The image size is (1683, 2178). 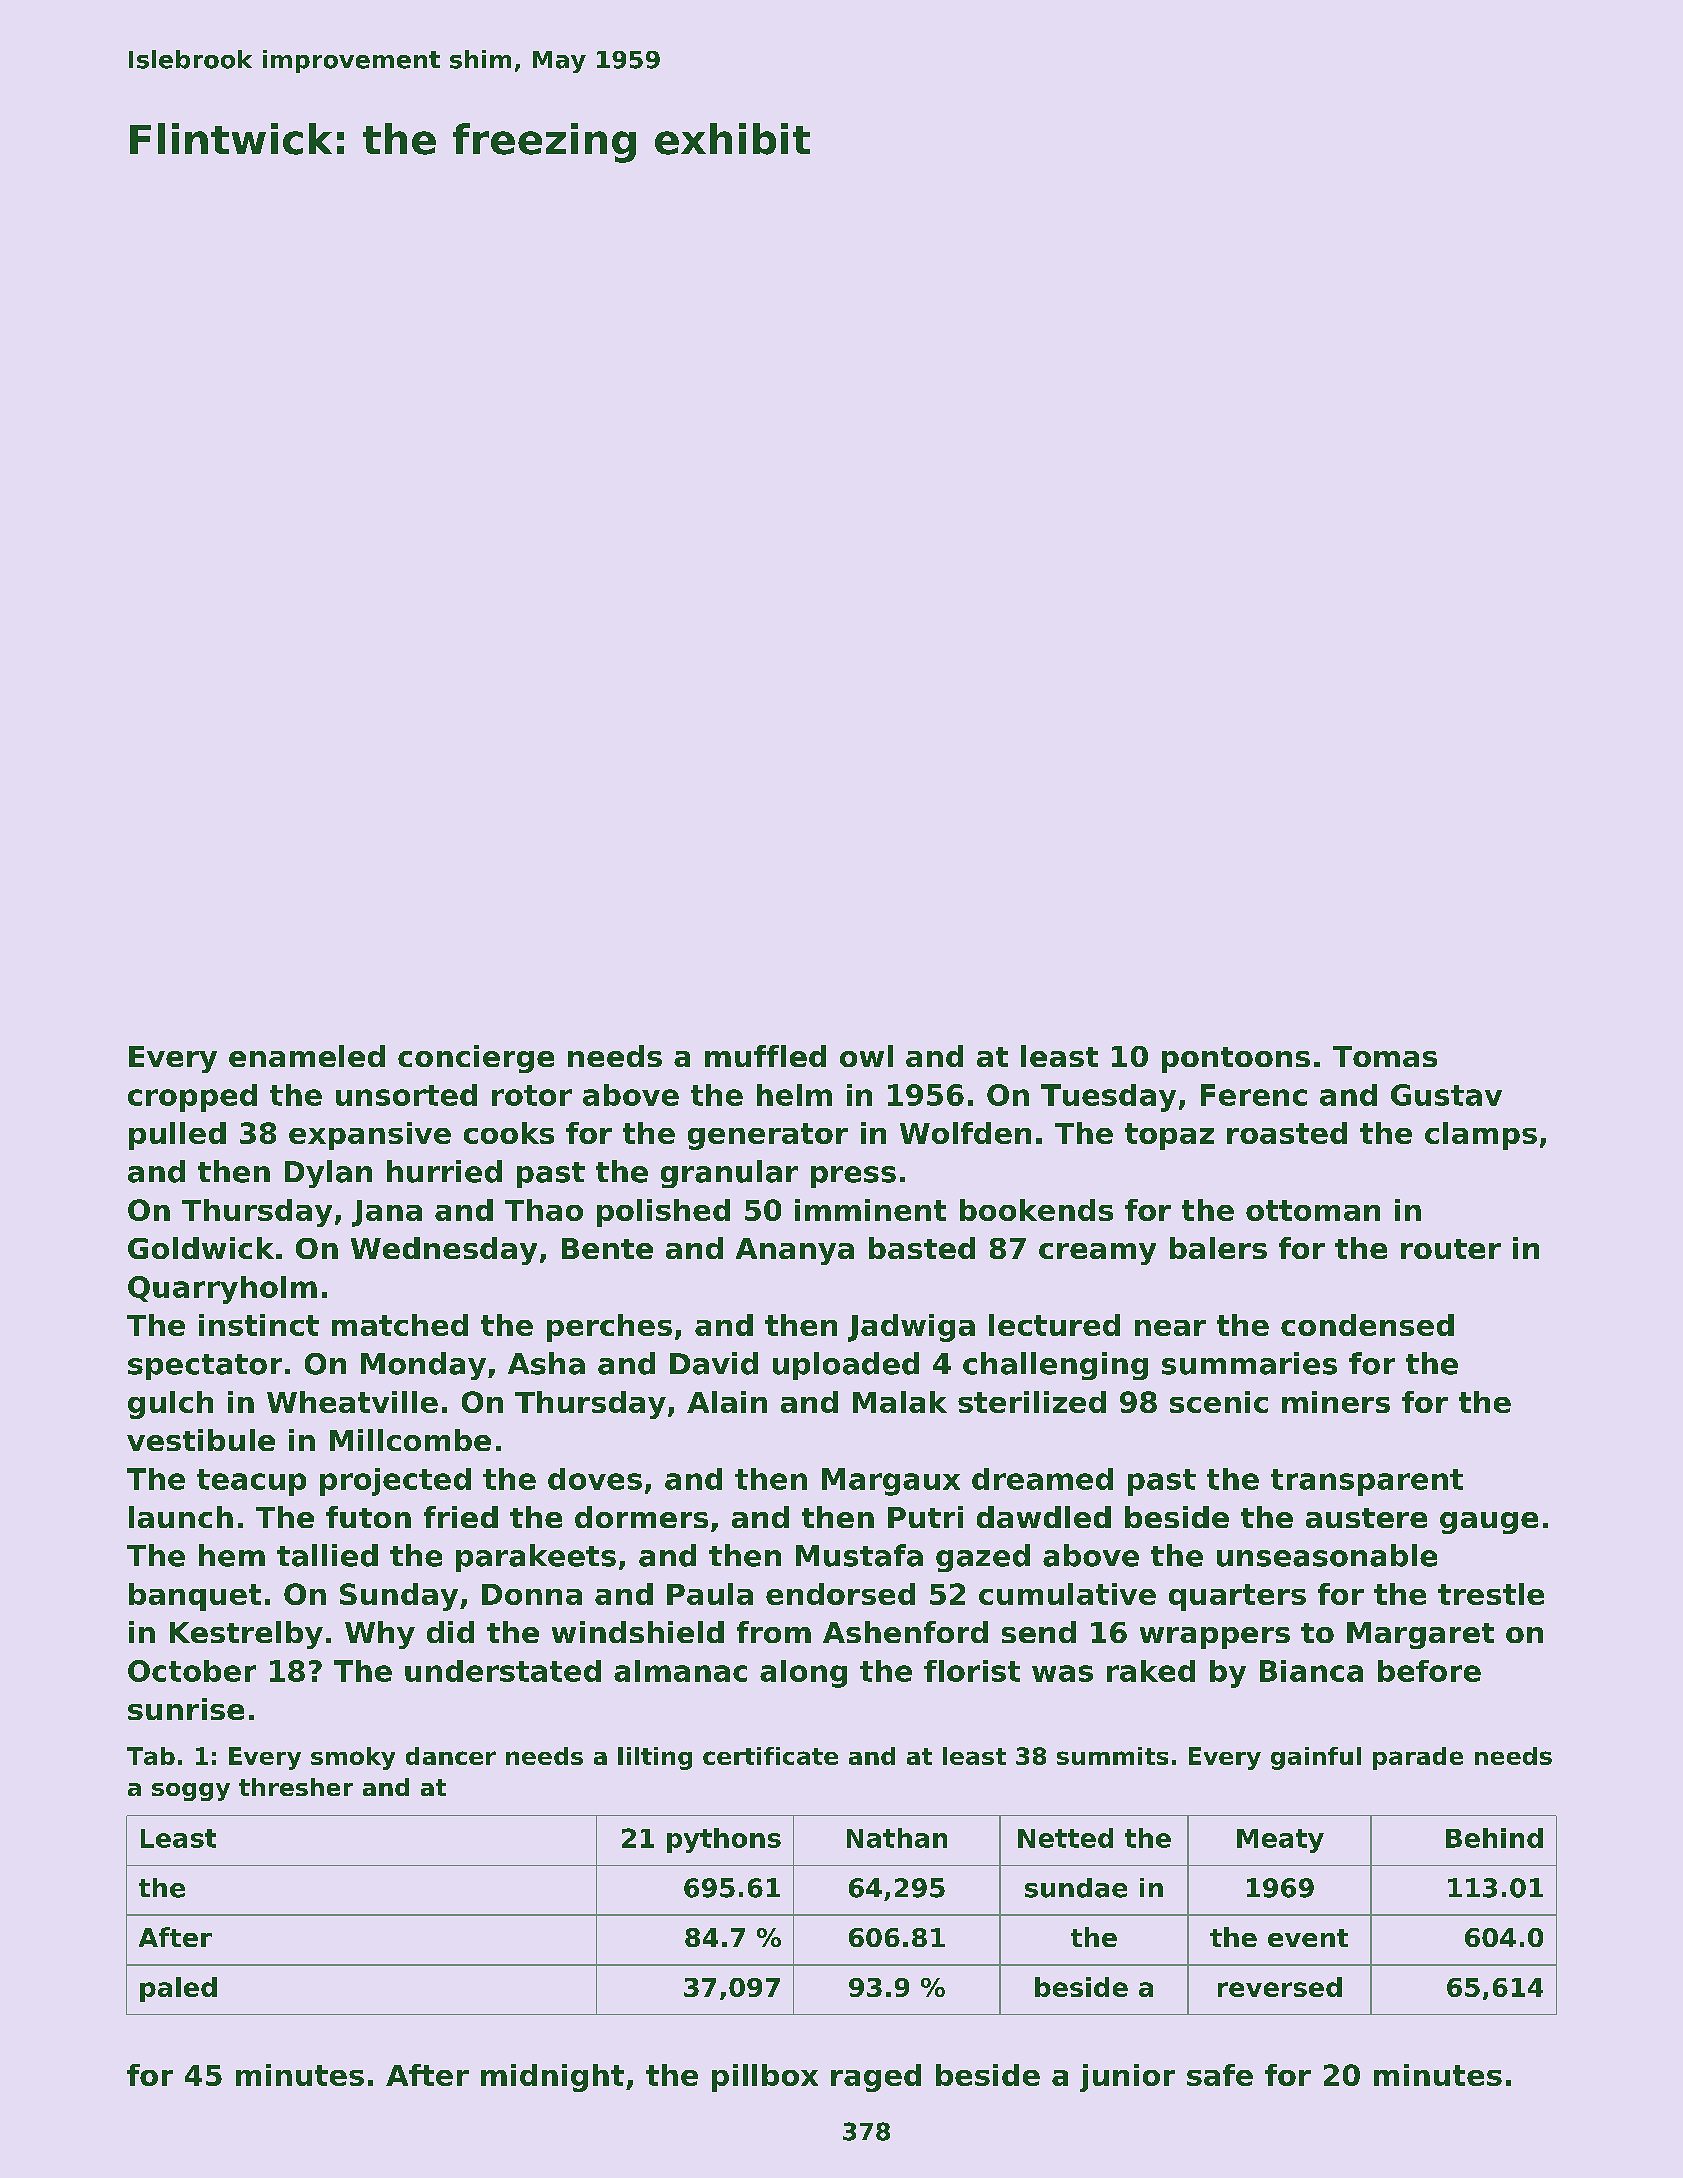 What do you see at coordinates (1313, 1210) in the screenshot?
I see `ottoman` at bounding box center [1313, 1210].
